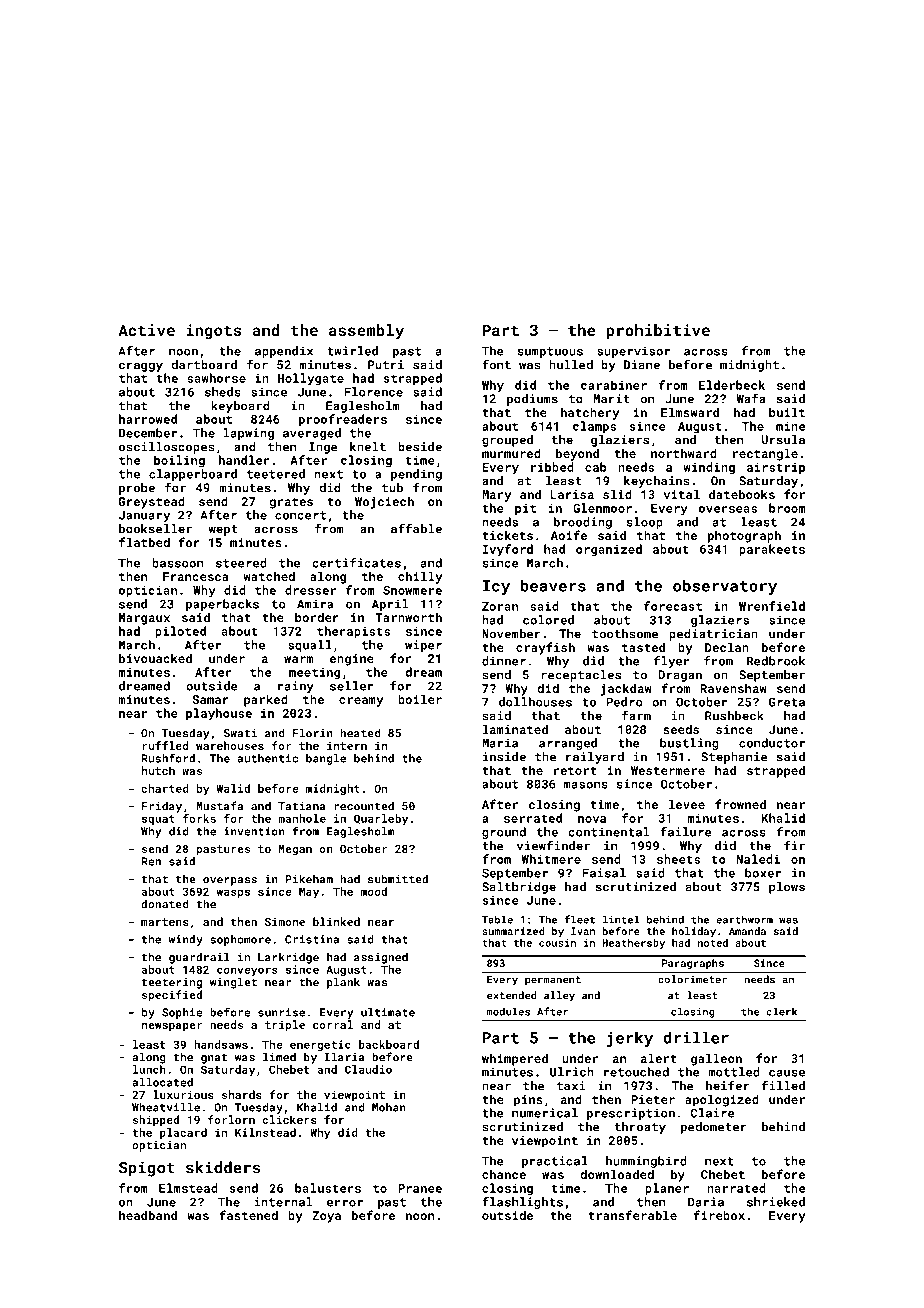 Image resolution: width=924 pixels, height=1308 pixels. I want to click on clerk, so click(781, 1011).
